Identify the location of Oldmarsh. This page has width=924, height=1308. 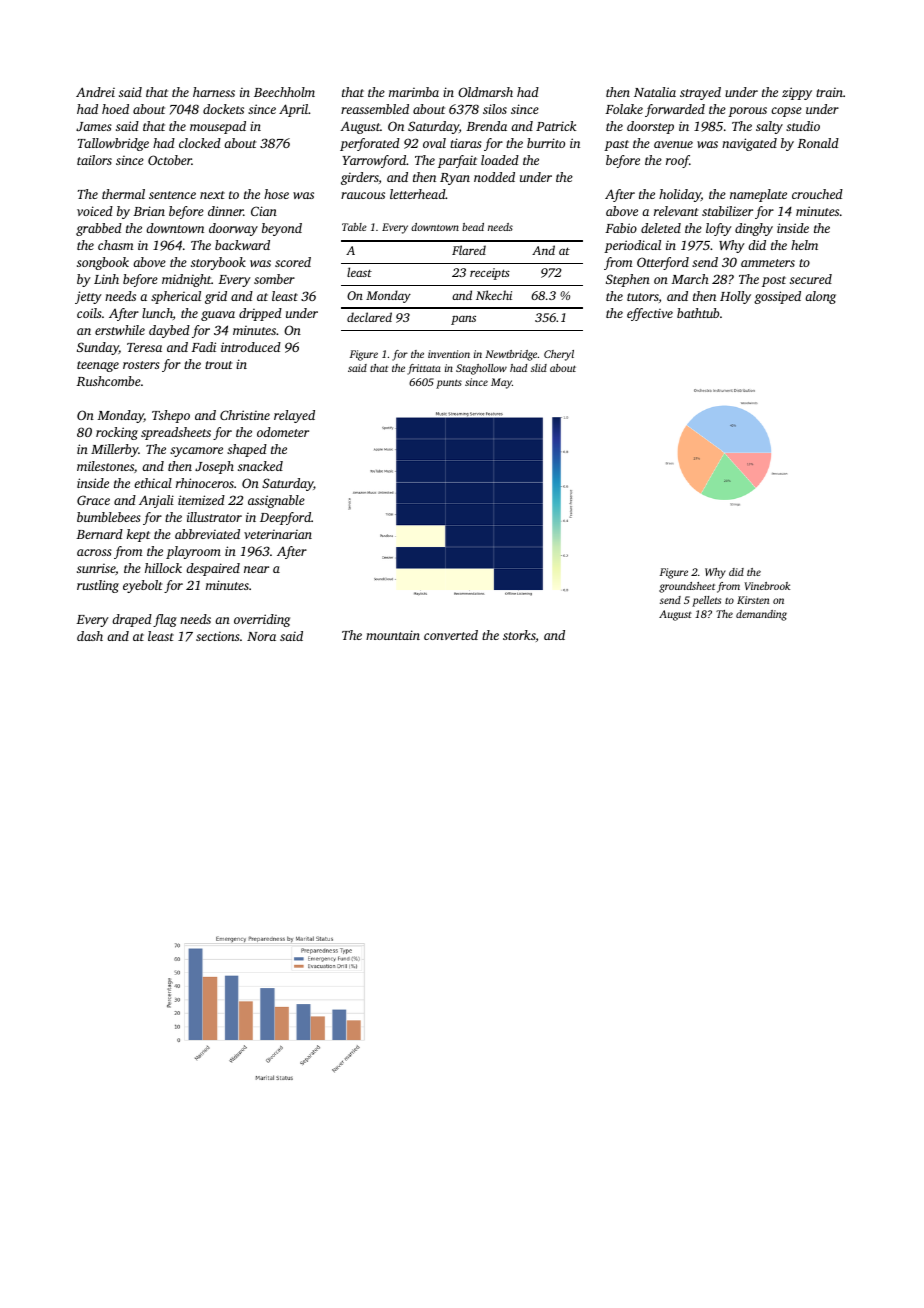
(485, 92).
